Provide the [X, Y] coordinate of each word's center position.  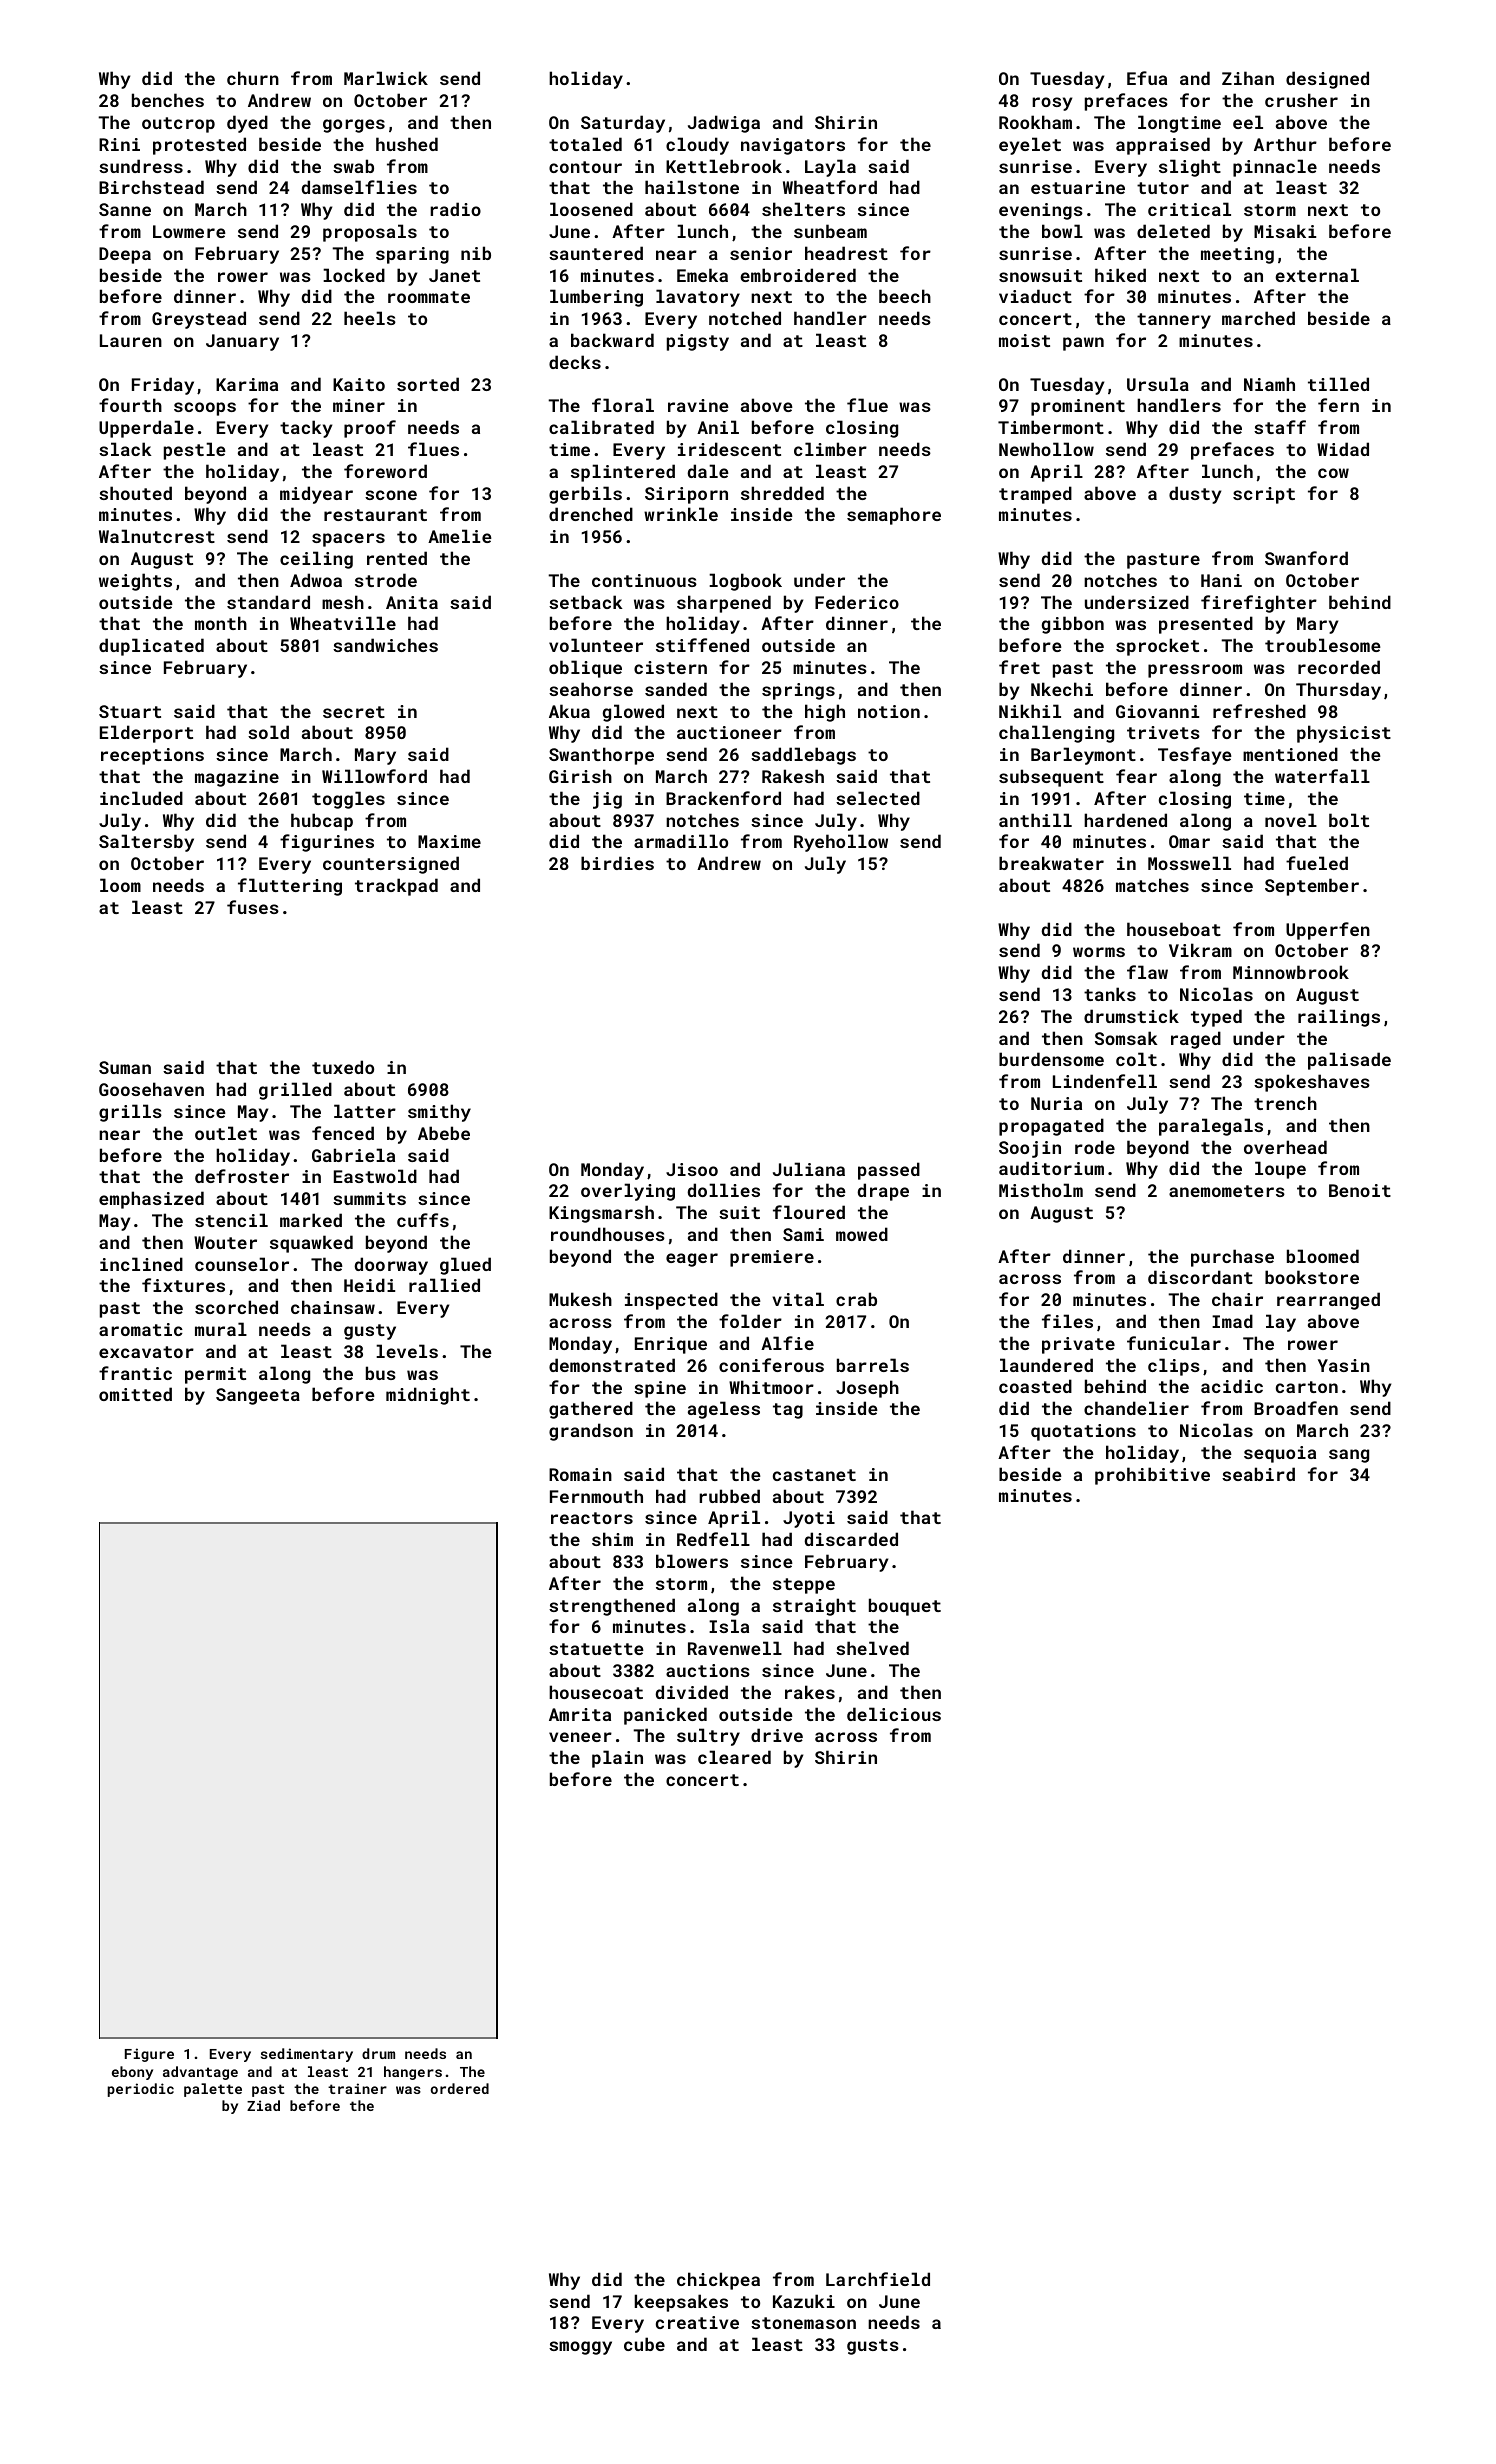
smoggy [580, 2348]
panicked [665, 1716]
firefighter [1259, 604]
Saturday [623, 124]
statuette [596, 1649]
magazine [237, 778]
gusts [873, 2347]
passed [889, 1171]
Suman [125, 1067]
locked [354, 275]
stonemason [803, 2323]
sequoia [1280, 1454]
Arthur [1285, 144]
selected [878, 798]
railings [1339, 1018]
